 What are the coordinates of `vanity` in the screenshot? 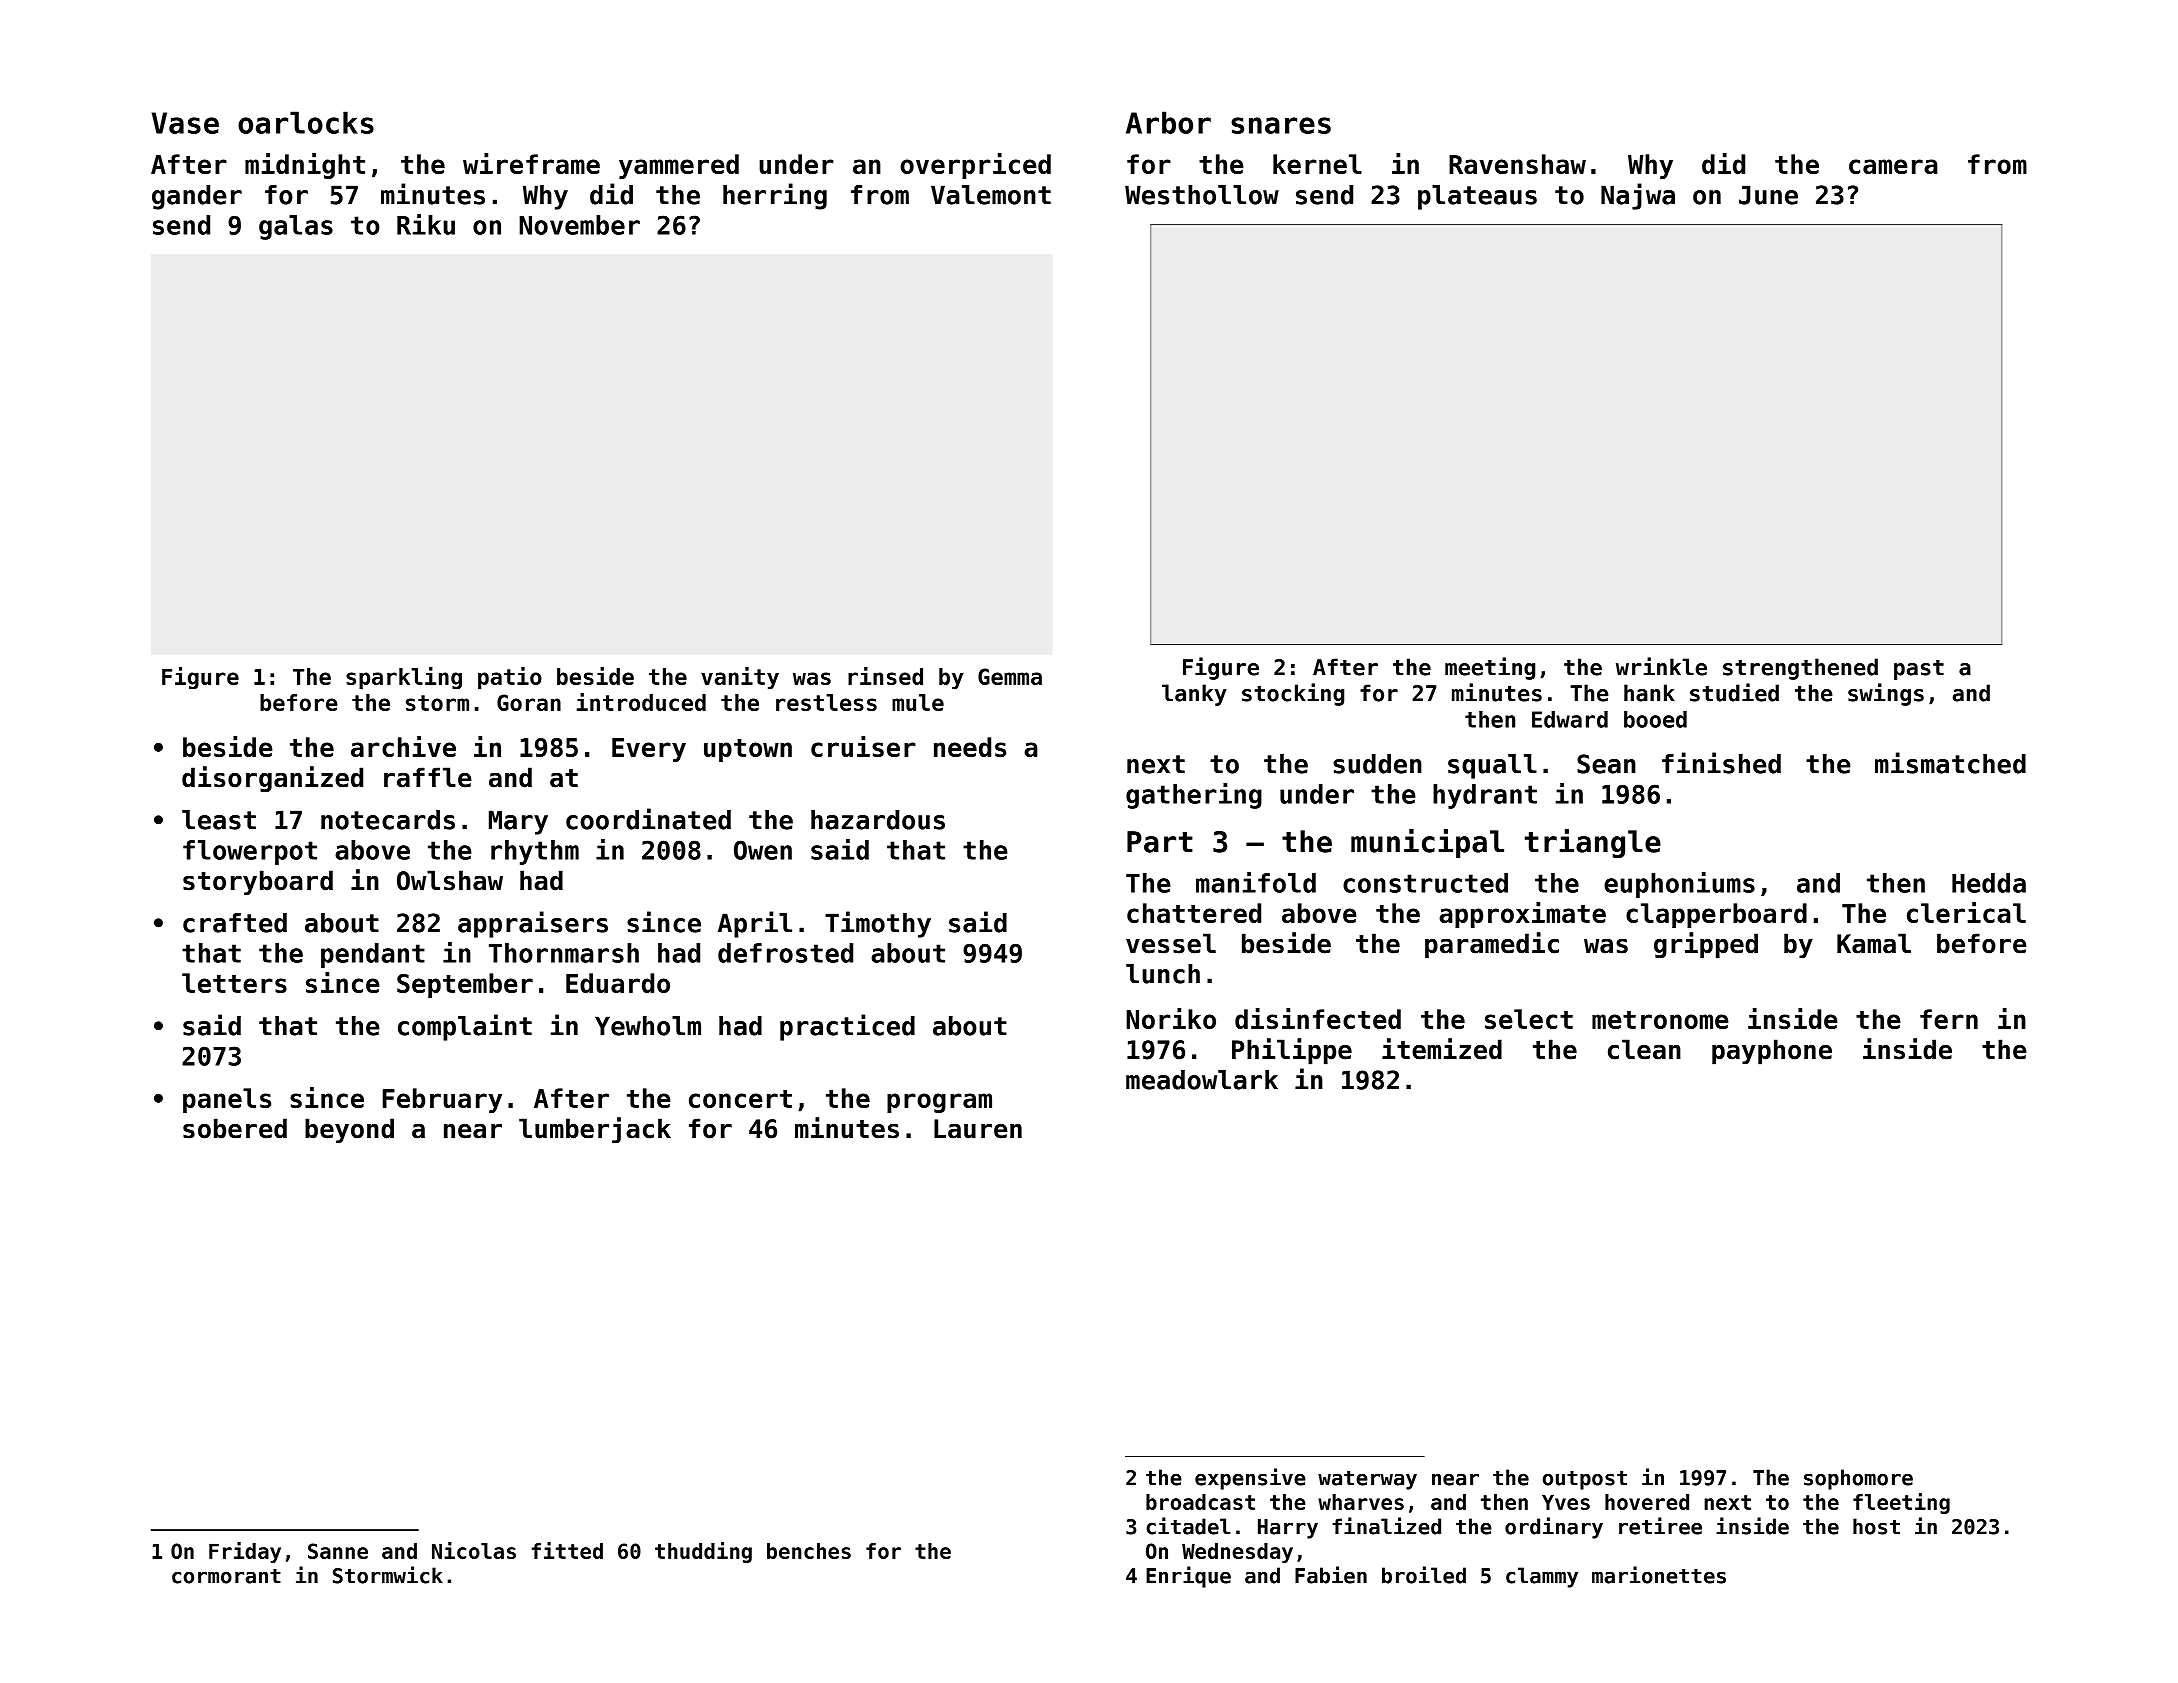 It's located at (740, 678).
